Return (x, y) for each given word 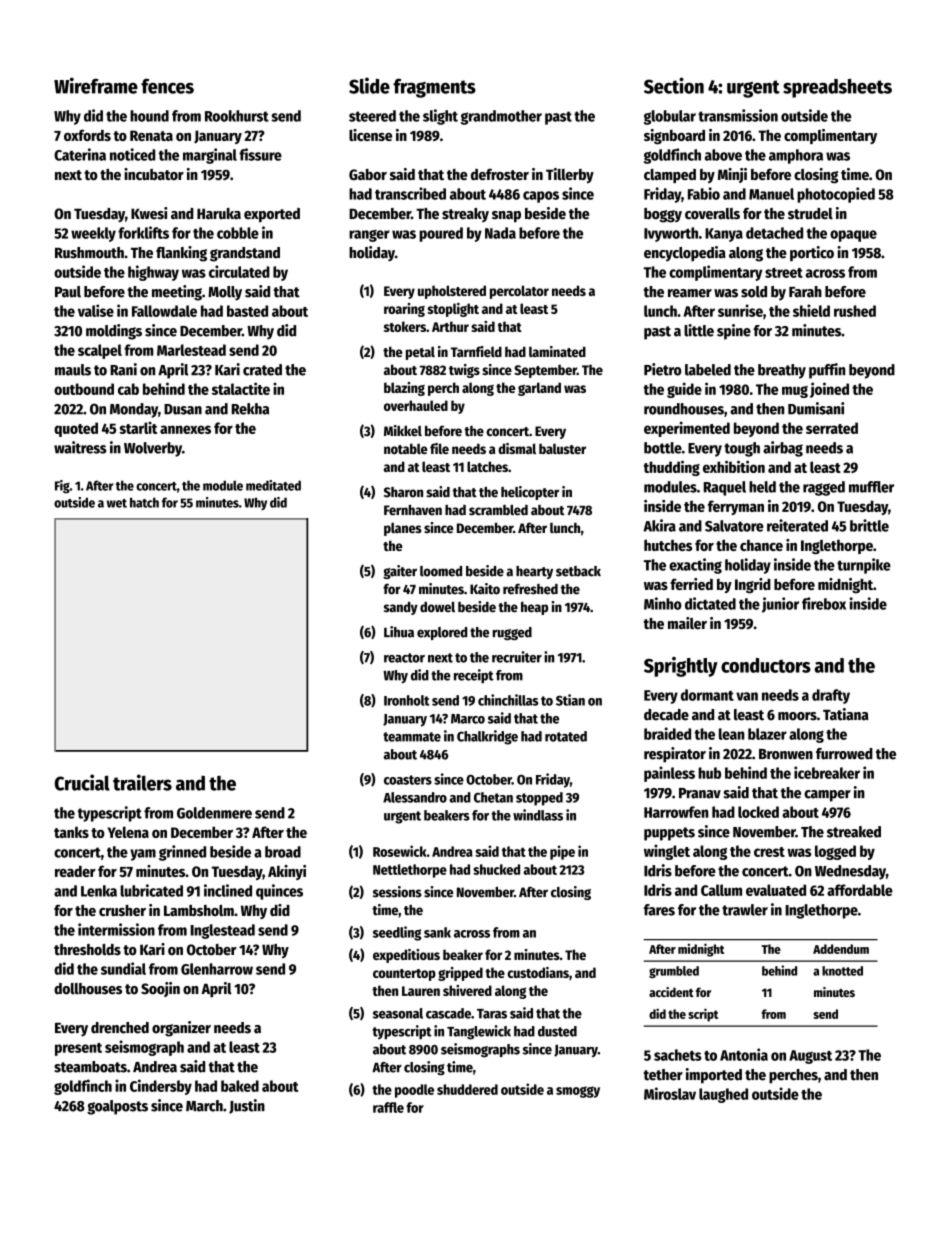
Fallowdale (164, 311)
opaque (853, 236)
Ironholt (406, 700)
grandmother (501, 117)
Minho (663, 603)
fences (167, 86)
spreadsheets (837, 88)
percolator (519, 292)
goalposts (117, 1107)
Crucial (82, 782)
